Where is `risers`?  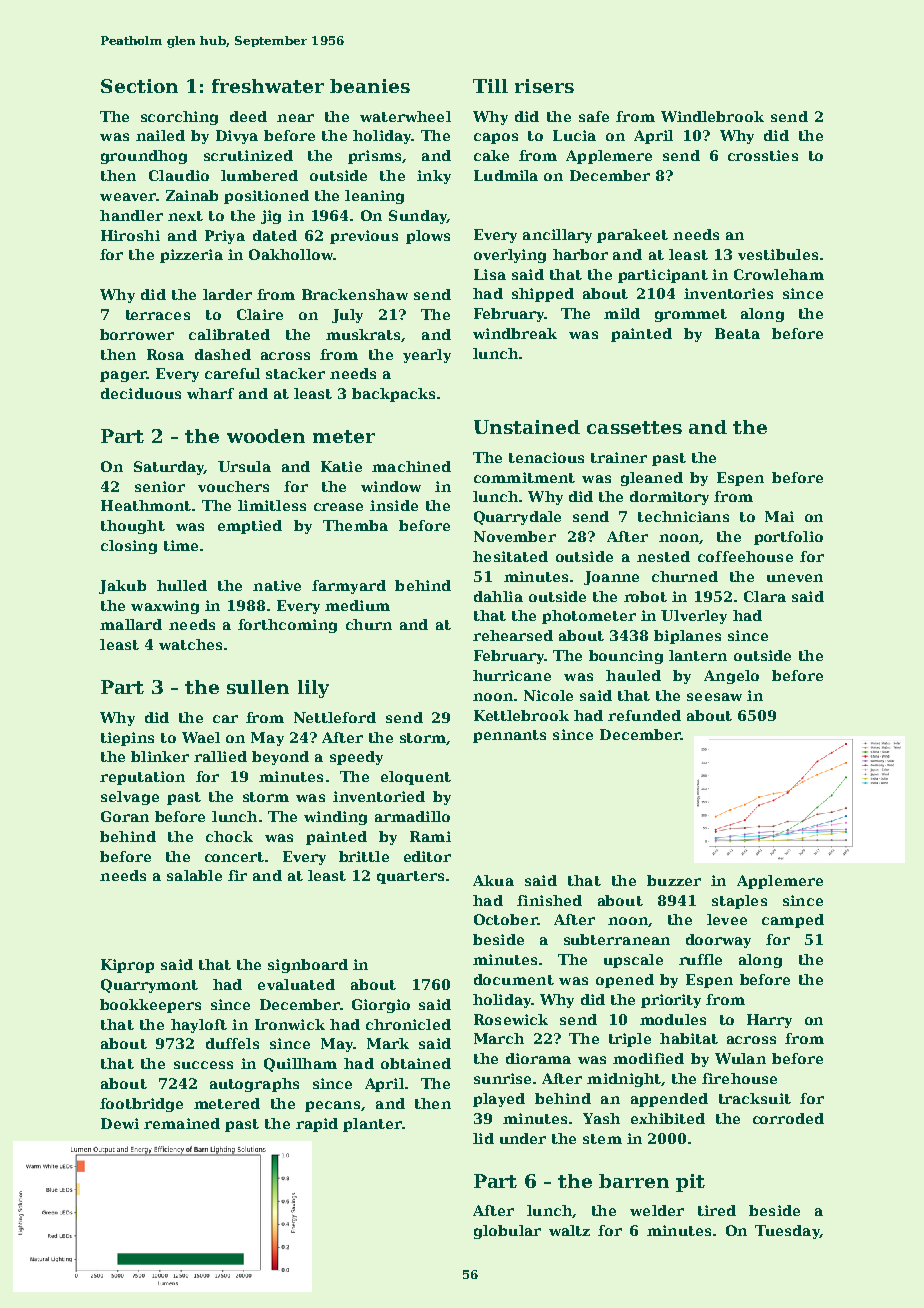 risers is located at coordinates (544, 86).
